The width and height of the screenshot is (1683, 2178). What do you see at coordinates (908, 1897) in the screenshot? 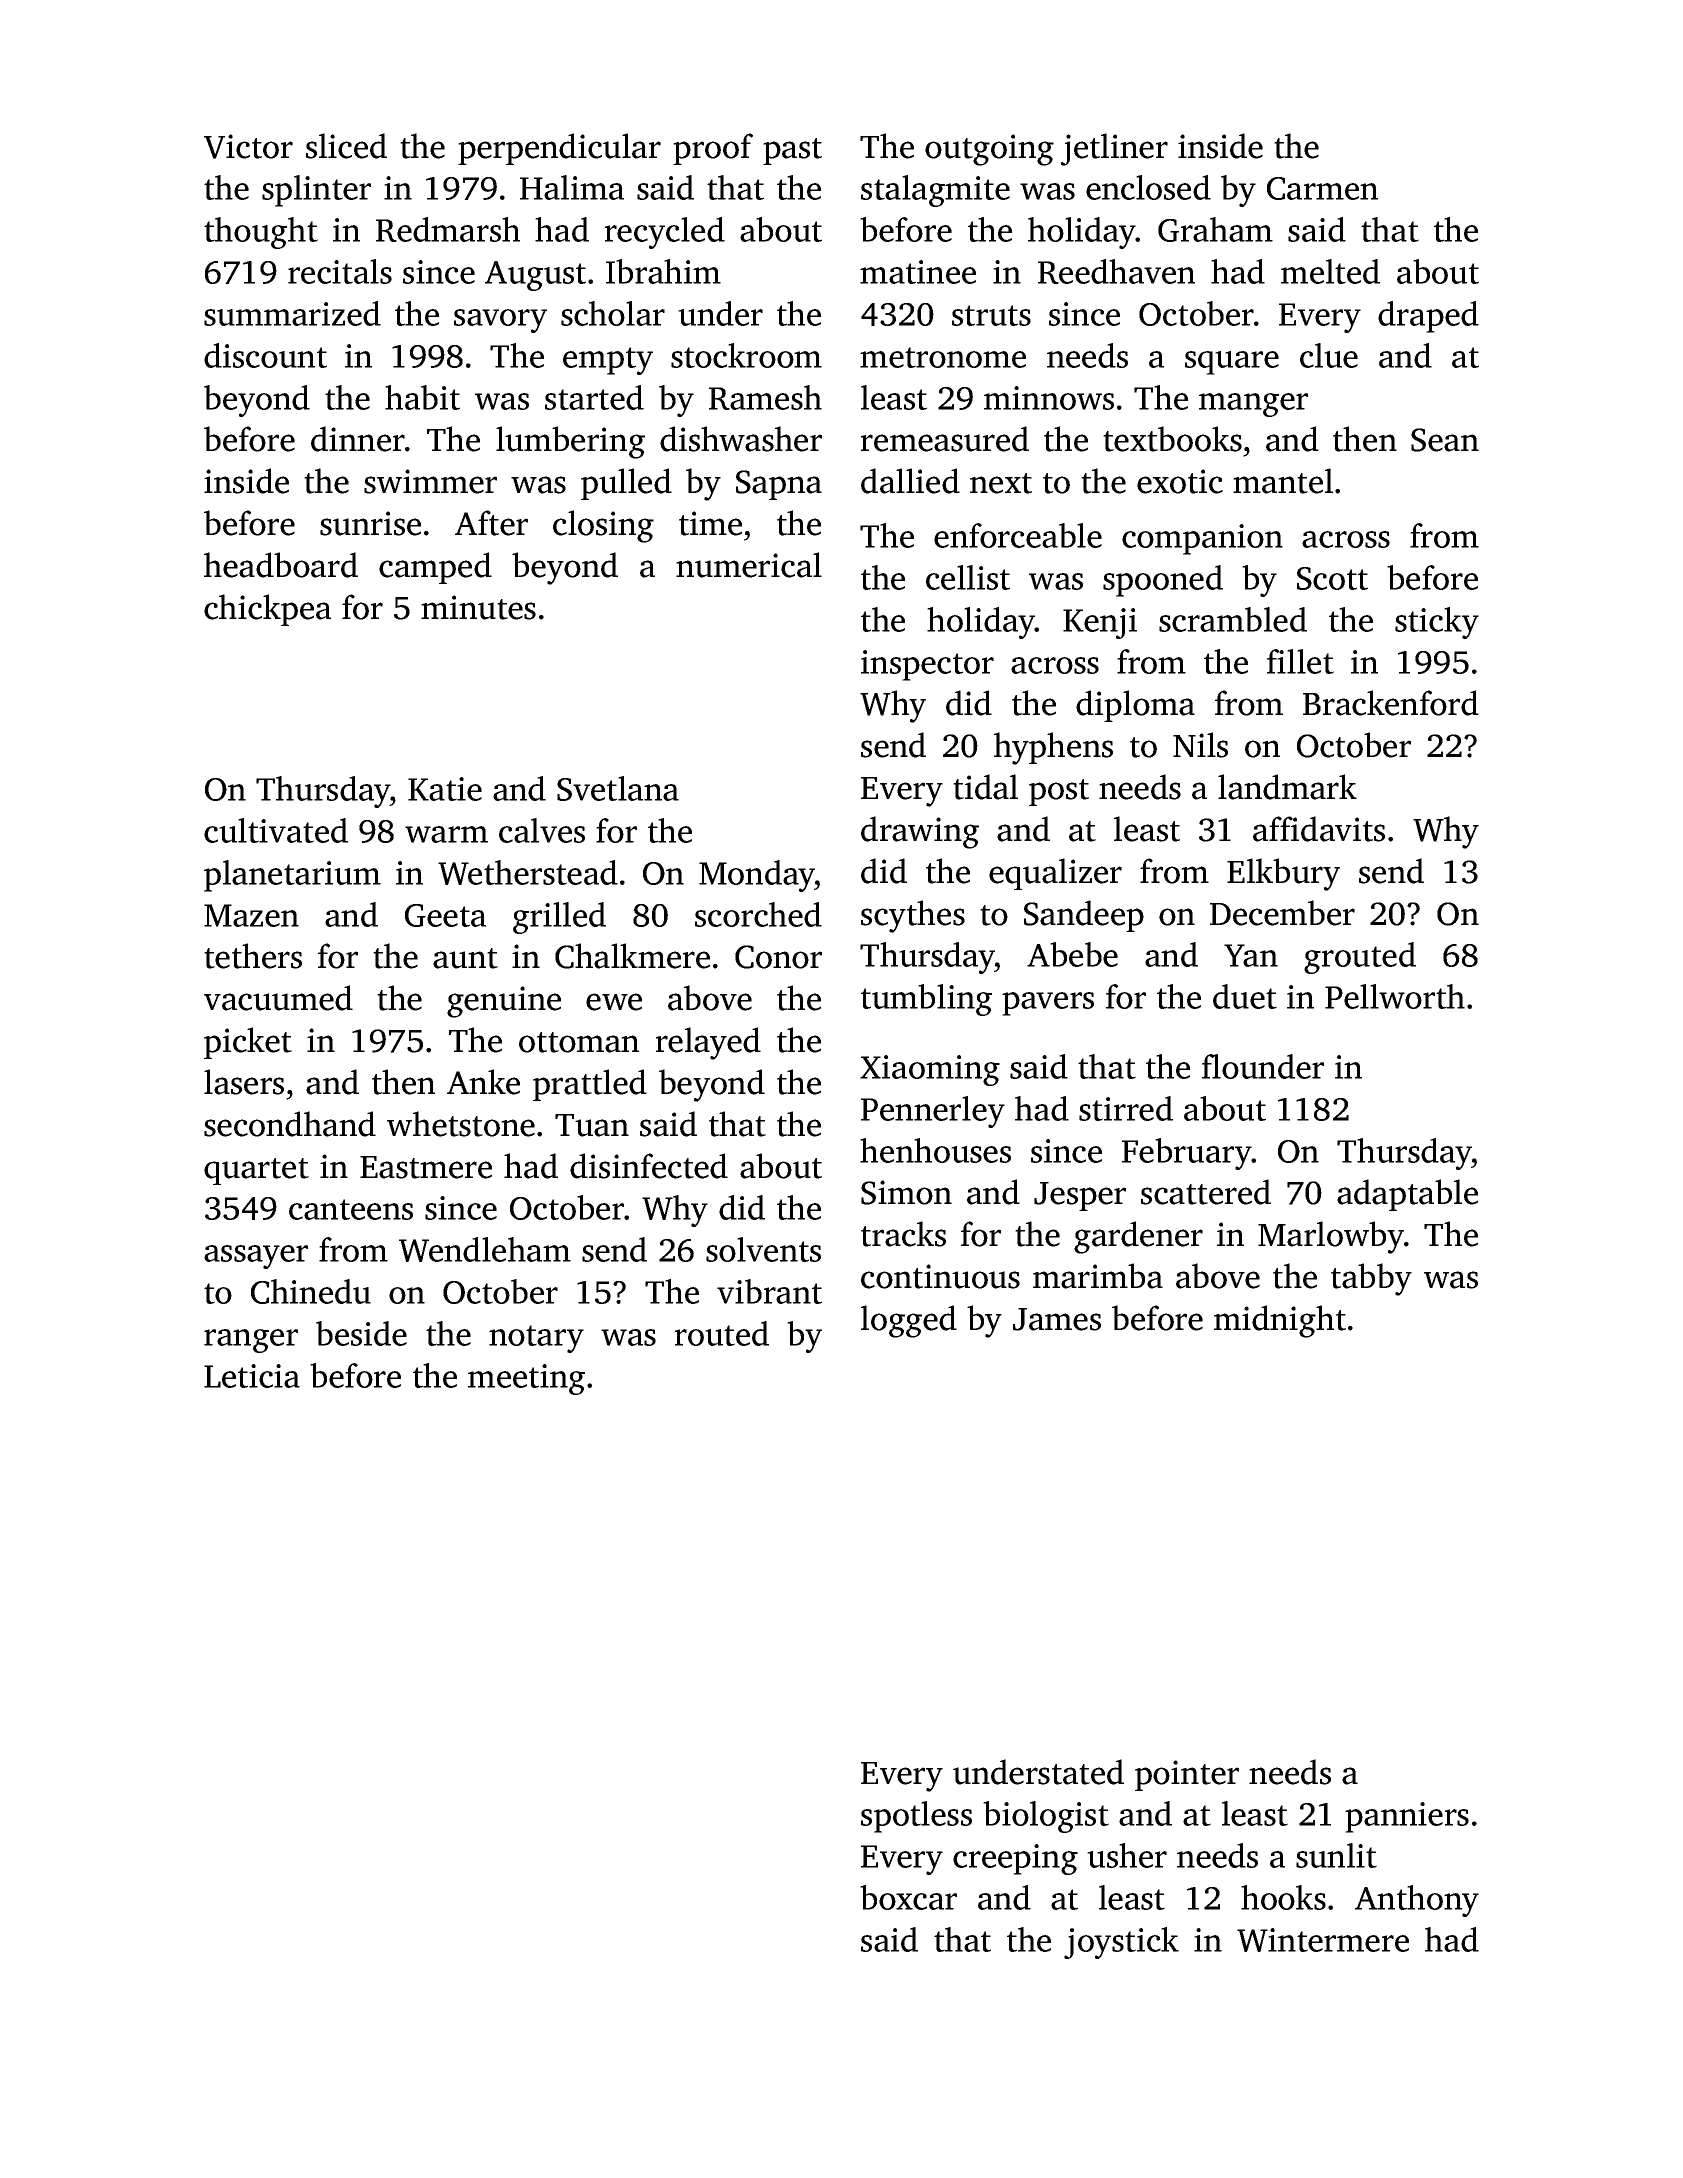
I see `boxcar` at bounding box center [908, 1897].
